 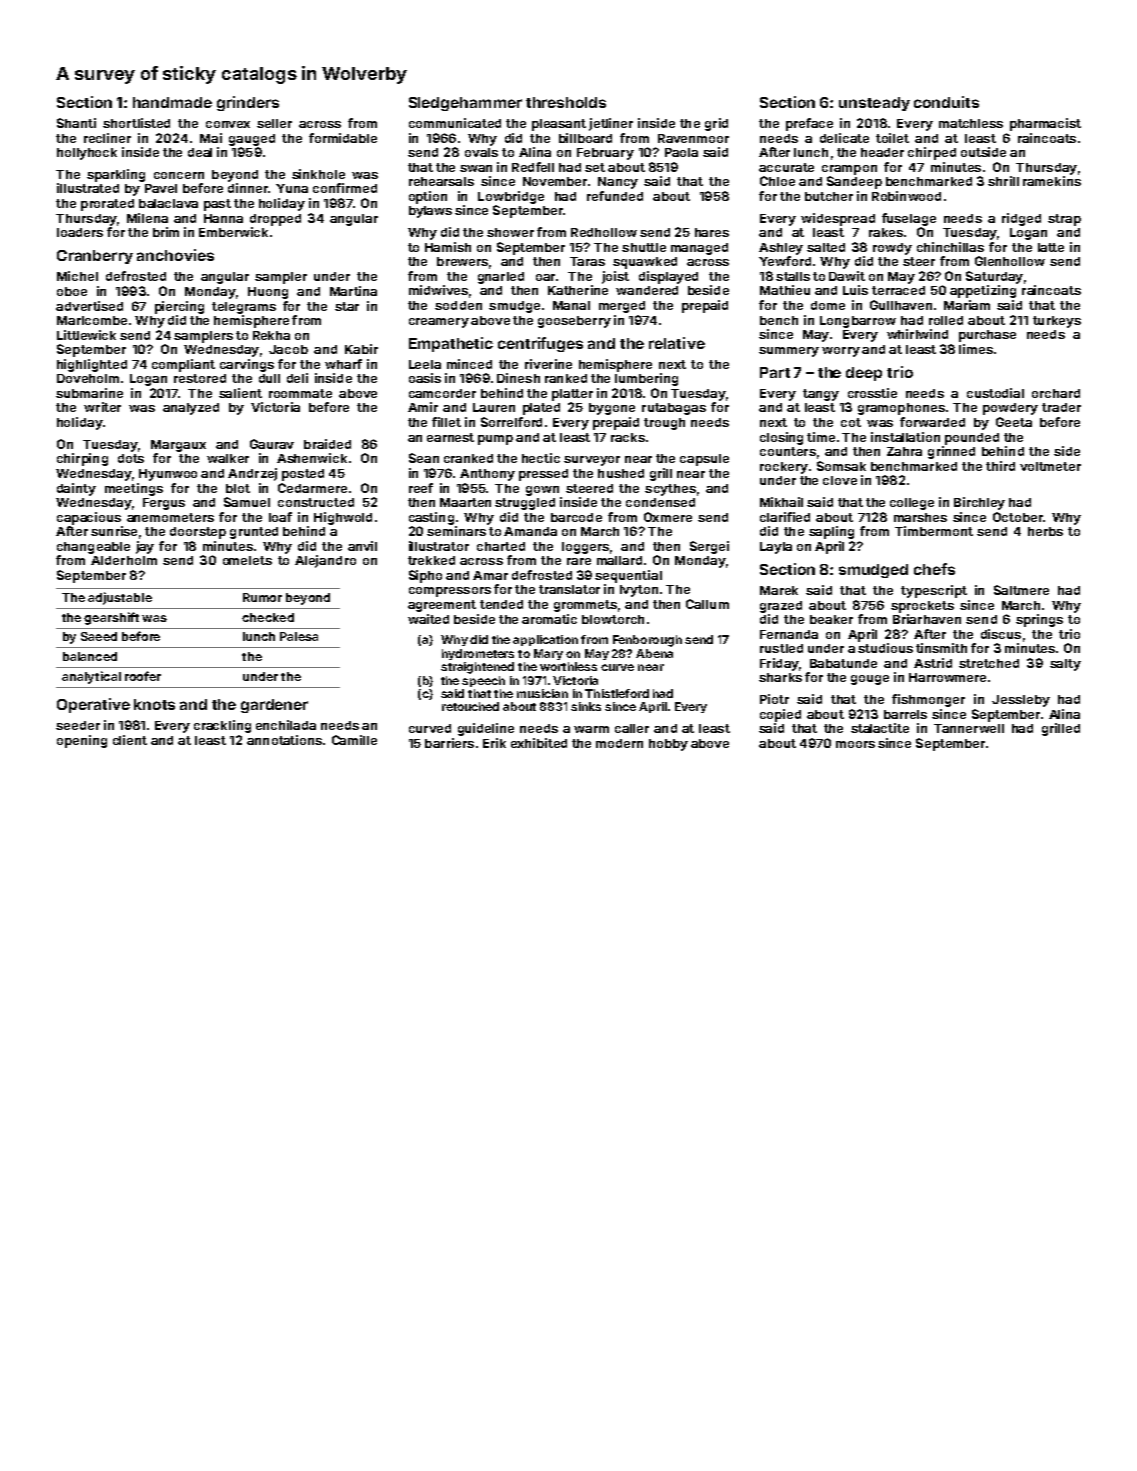 What do you see at coordinates (1045, 531) in the image?
I see `herbs` at bounding box center [1045, 531].
